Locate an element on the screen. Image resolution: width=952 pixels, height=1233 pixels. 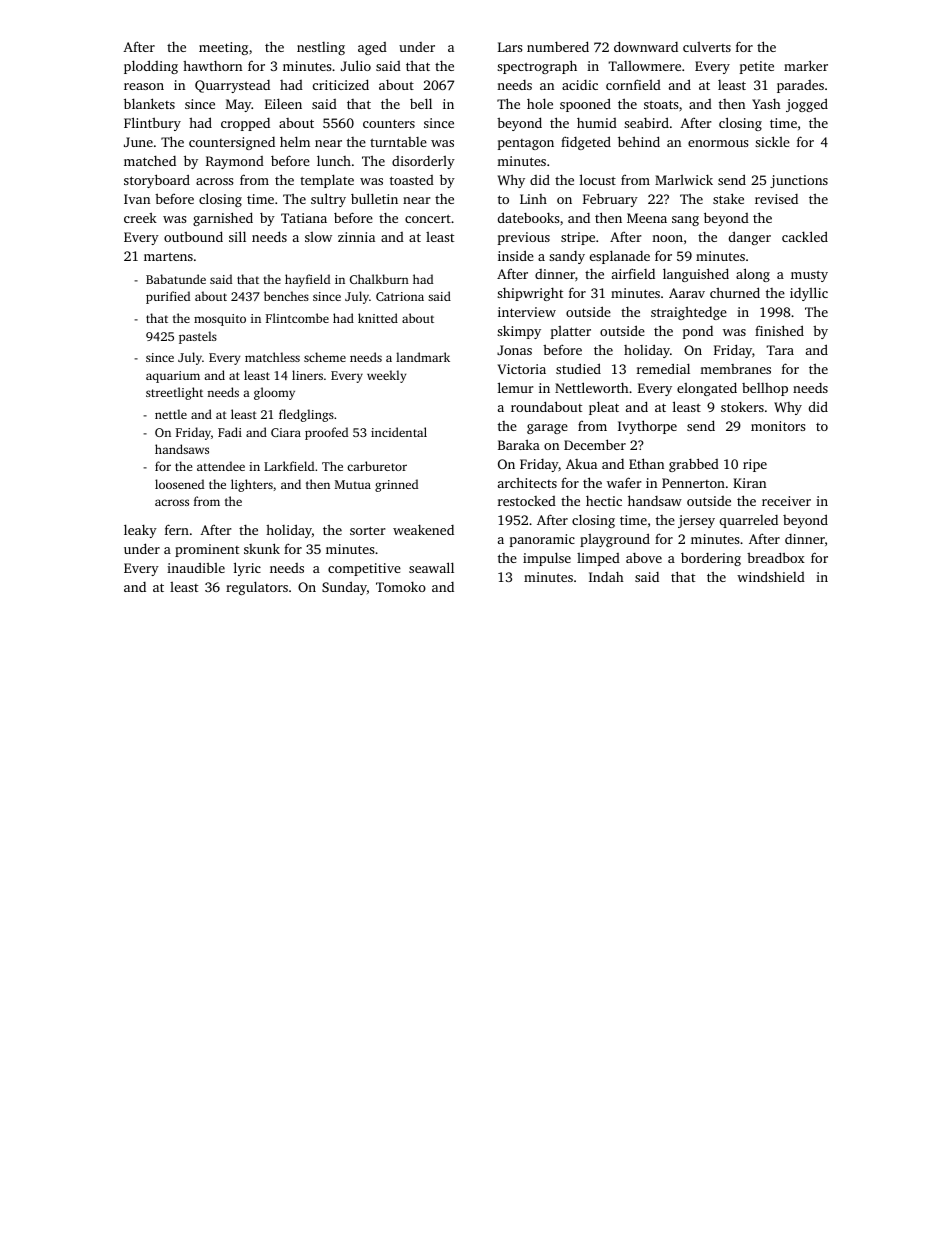
meeting is located at coordinates (223, 48).
